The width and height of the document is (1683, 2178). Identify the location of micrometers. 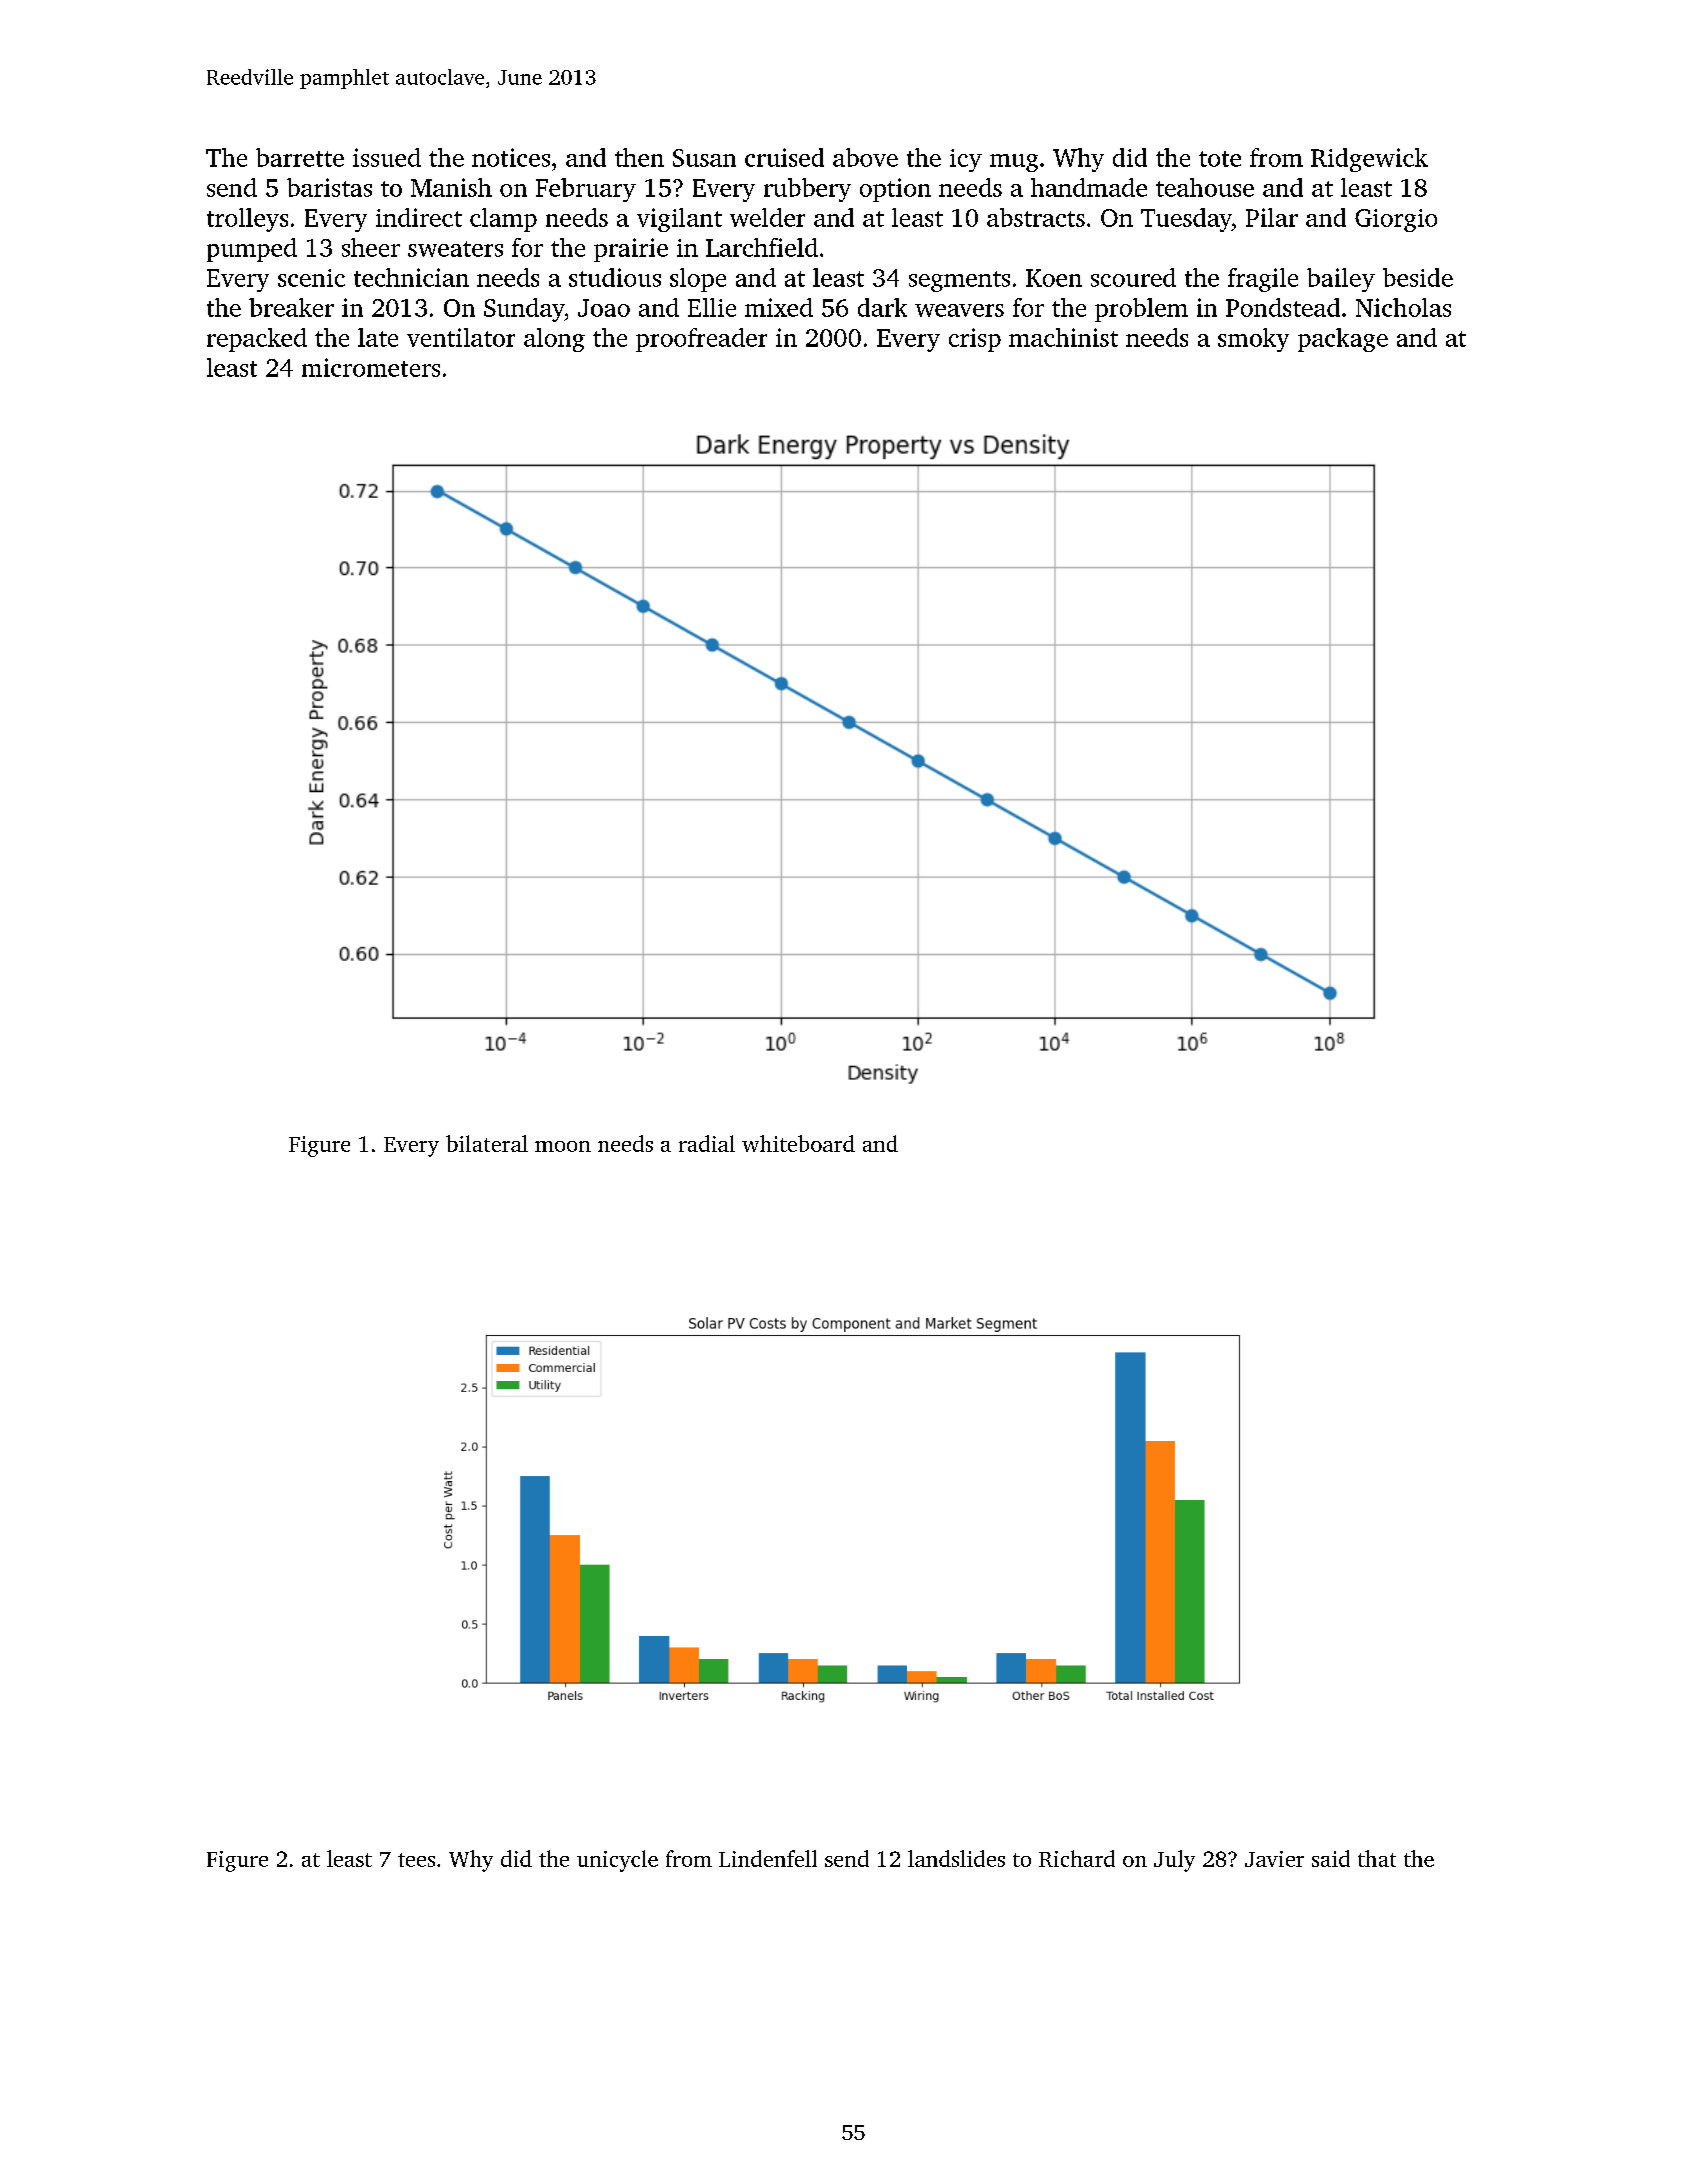
(371, 367).
